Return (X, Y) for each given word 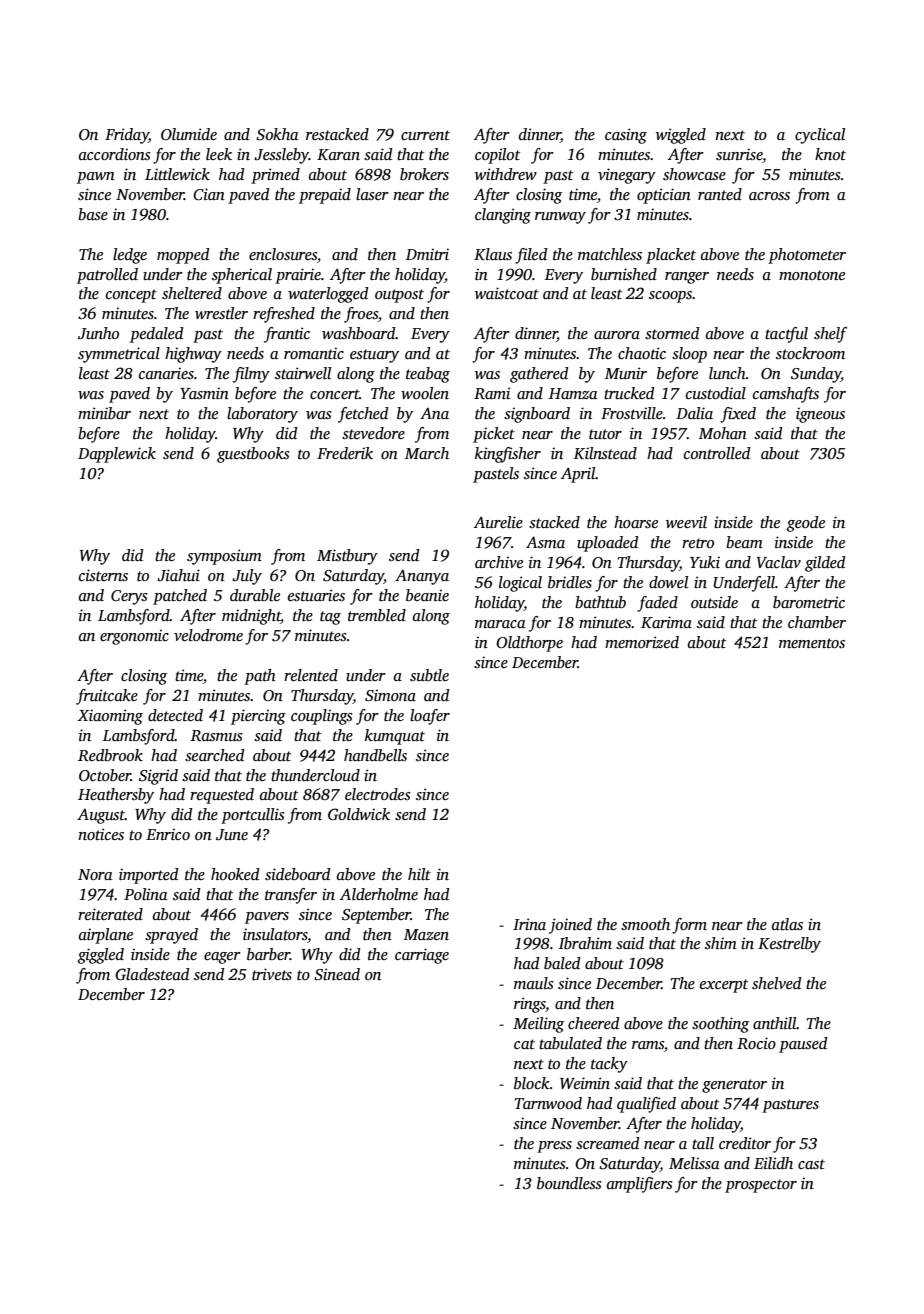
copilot (497, 156)
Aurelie (498, 522)
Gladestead (152, 974)
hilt (419, 874)
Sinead (337, 974)
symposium (224, 557)
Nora (95, 874)
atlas (787, 924)
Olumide (189, 134)
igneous (820, 415)
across (769, 196)
